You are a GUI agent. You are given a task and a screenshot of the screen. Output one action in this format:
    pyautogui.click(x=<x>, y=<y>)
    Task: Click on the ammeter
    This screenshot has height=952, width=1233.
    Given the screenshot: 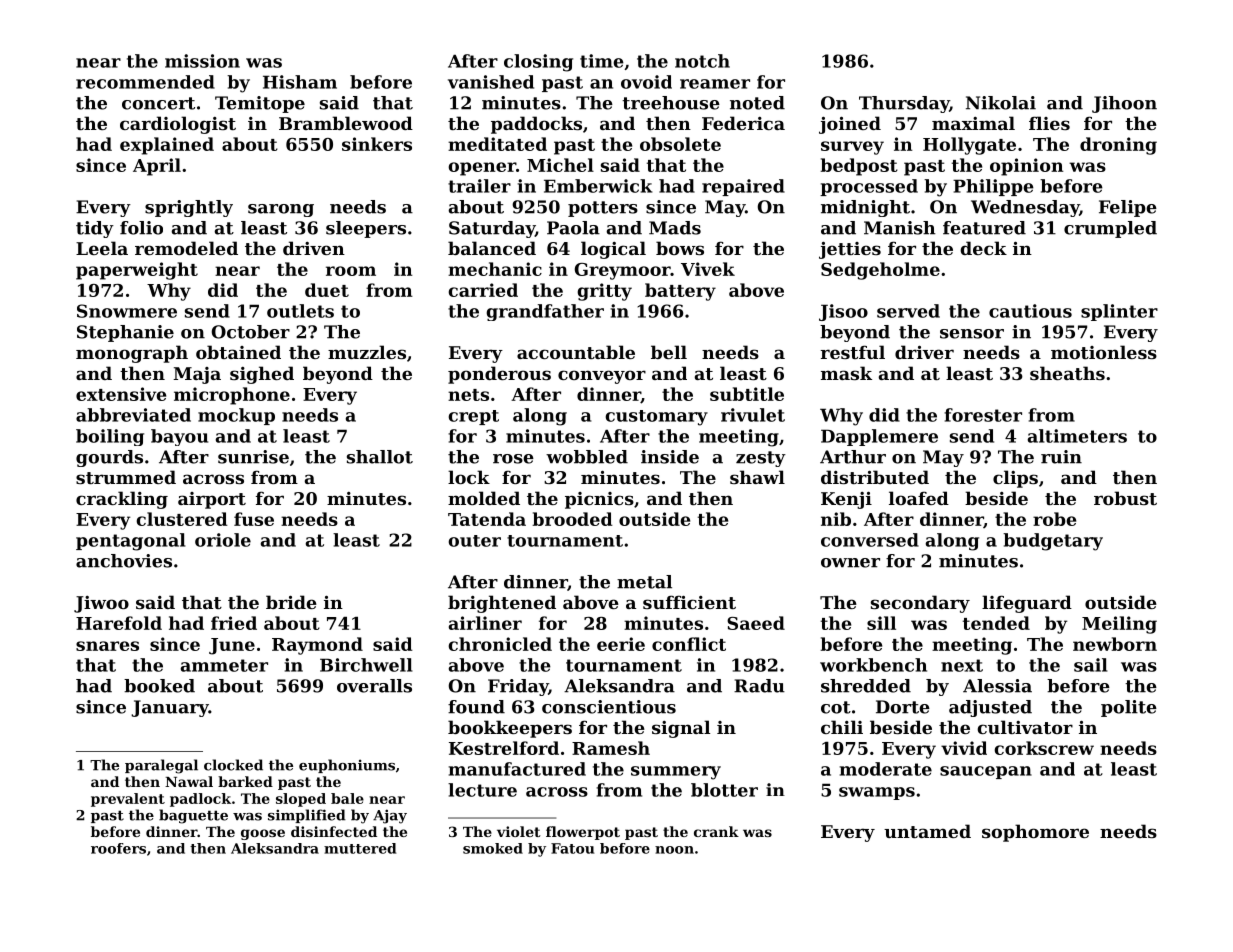 What is the action you would take?
    pyautogui.click(x=224, y=665)
